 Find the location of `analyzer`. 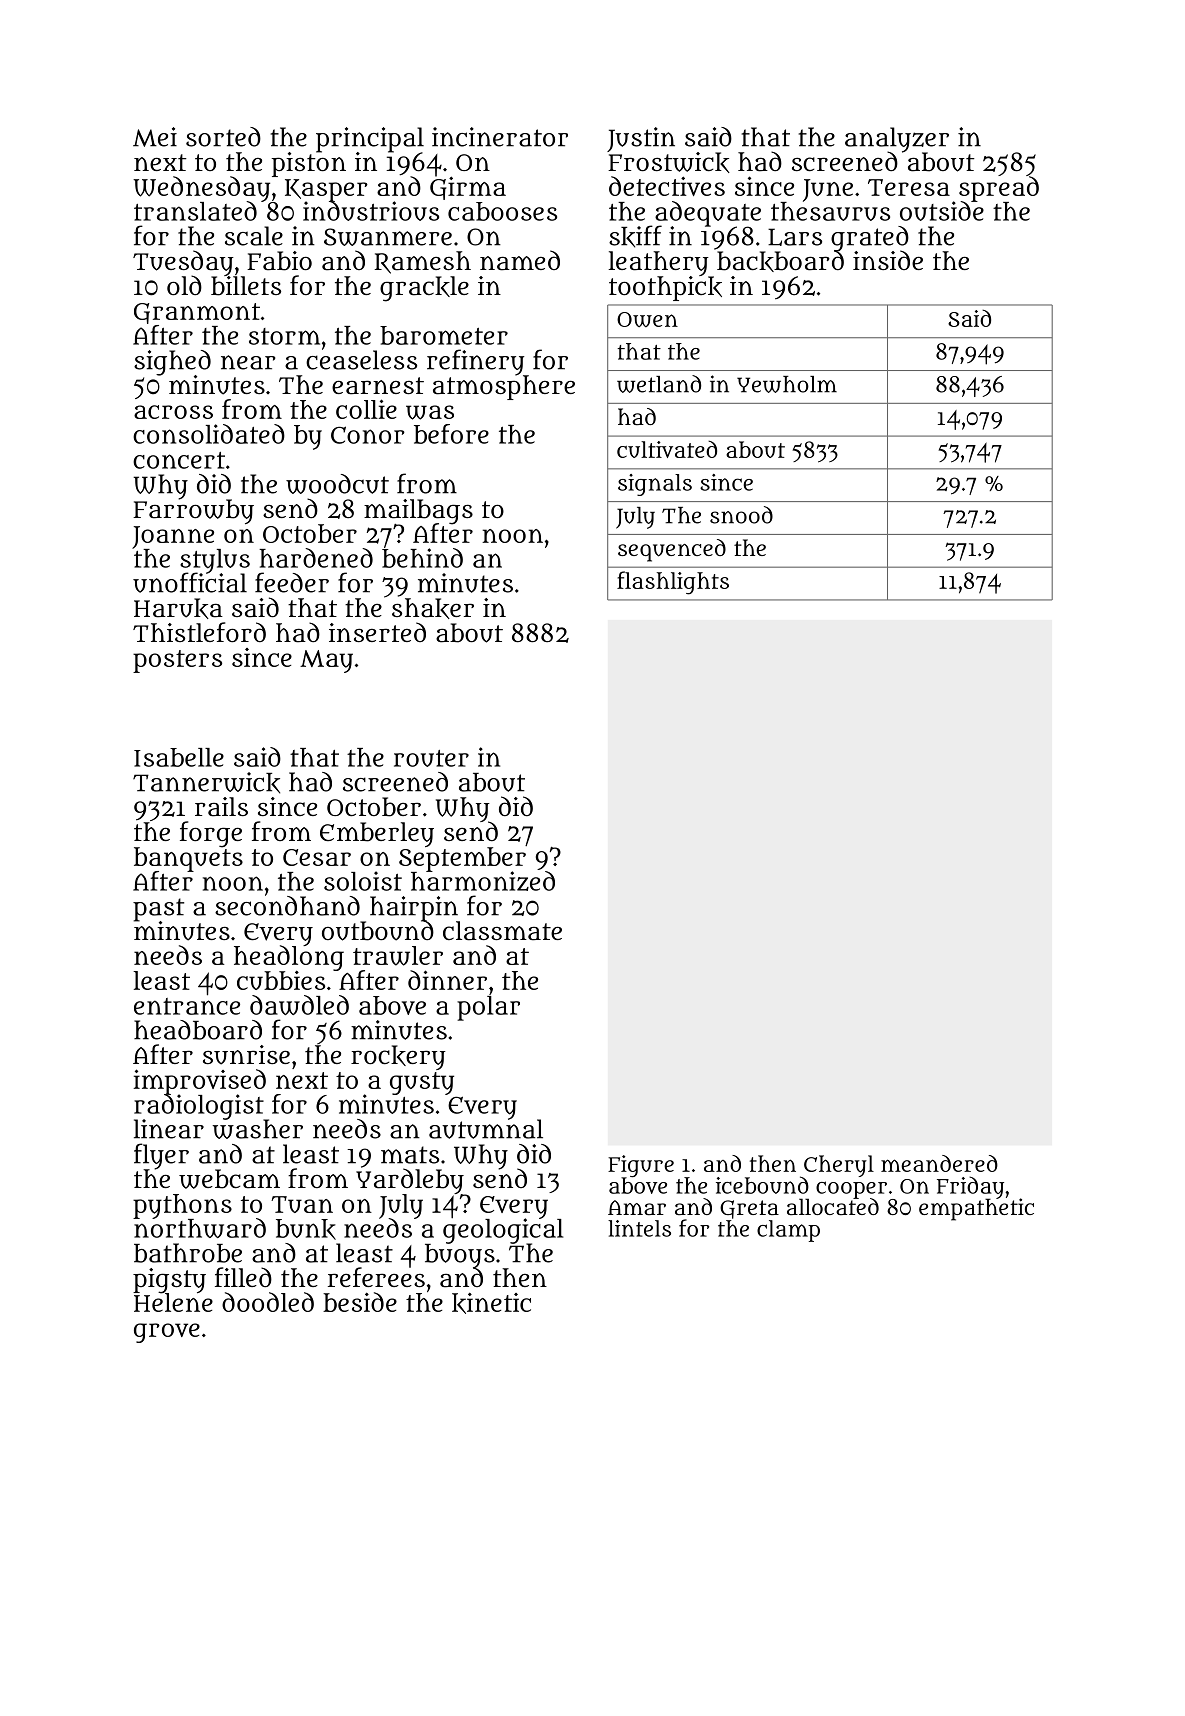

analyzer is located at coordinates (897, 139).
